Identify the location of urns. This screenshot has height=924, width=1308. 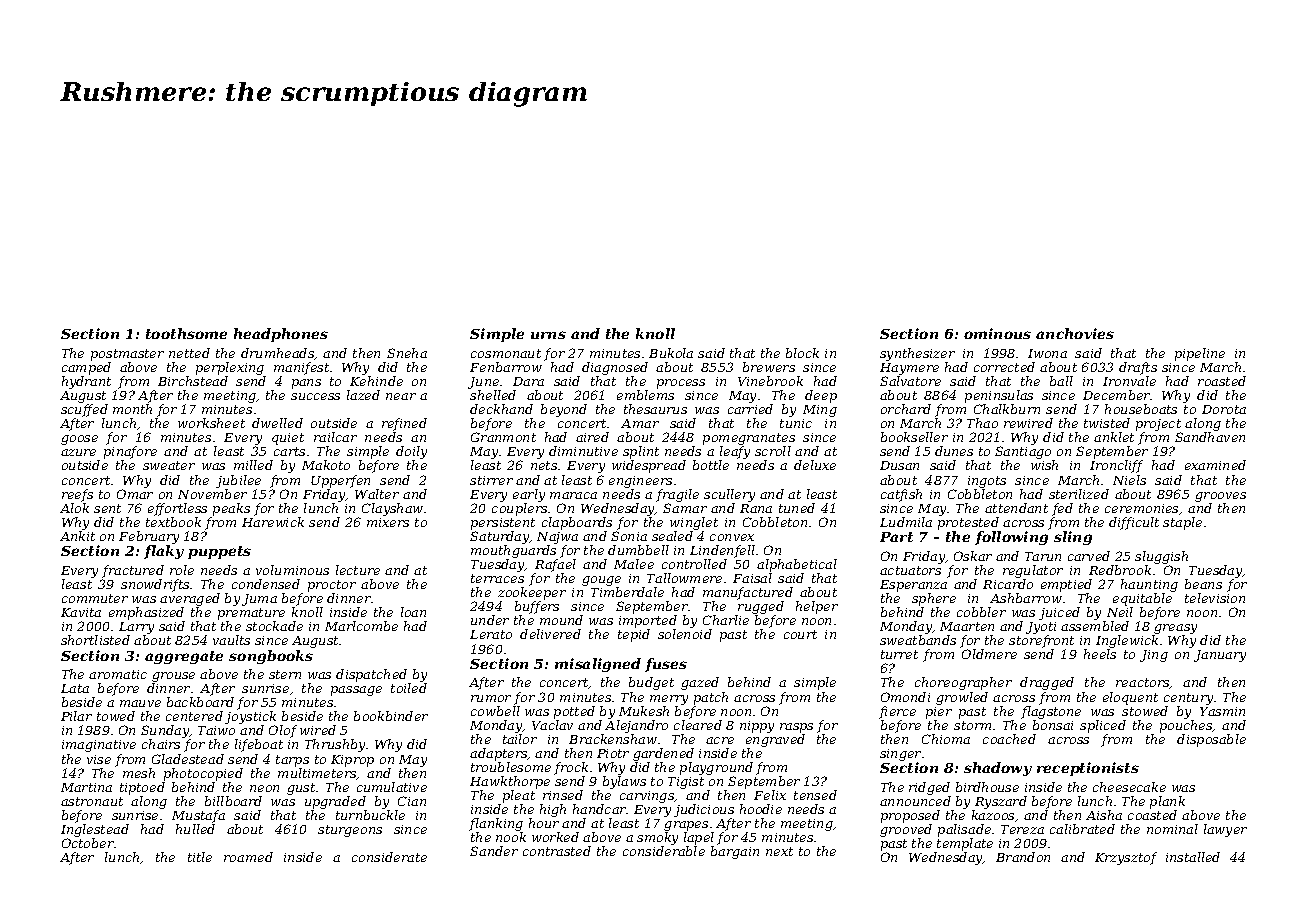
(548, 335).
